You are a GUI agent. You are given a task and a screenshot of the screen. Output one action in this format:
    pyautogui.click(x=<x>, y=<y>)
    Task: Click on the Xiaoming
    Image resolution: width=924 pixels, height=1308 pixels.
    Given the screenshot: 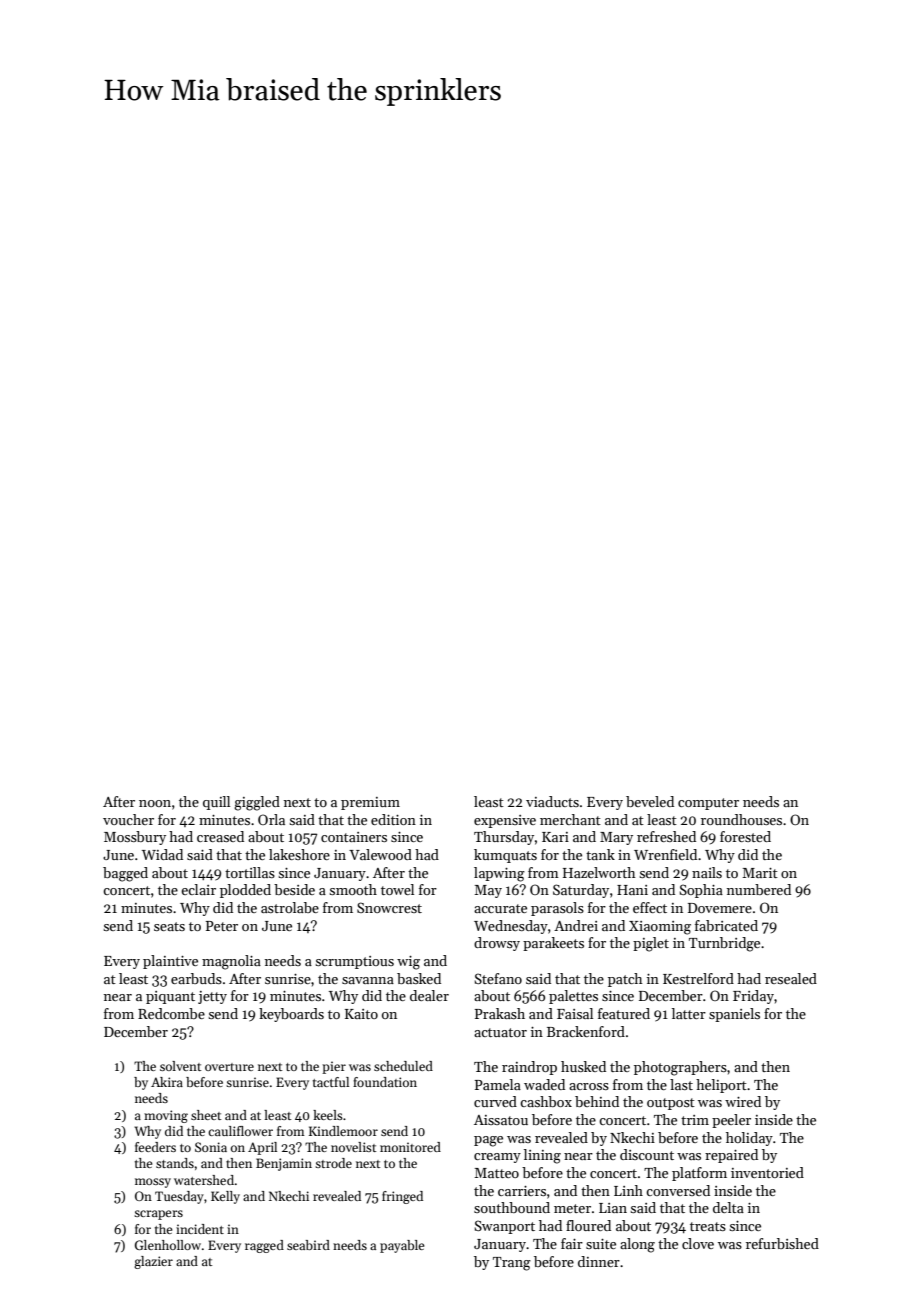 What is the action you would take?
    pyautogui.click(x=660, y=928)
